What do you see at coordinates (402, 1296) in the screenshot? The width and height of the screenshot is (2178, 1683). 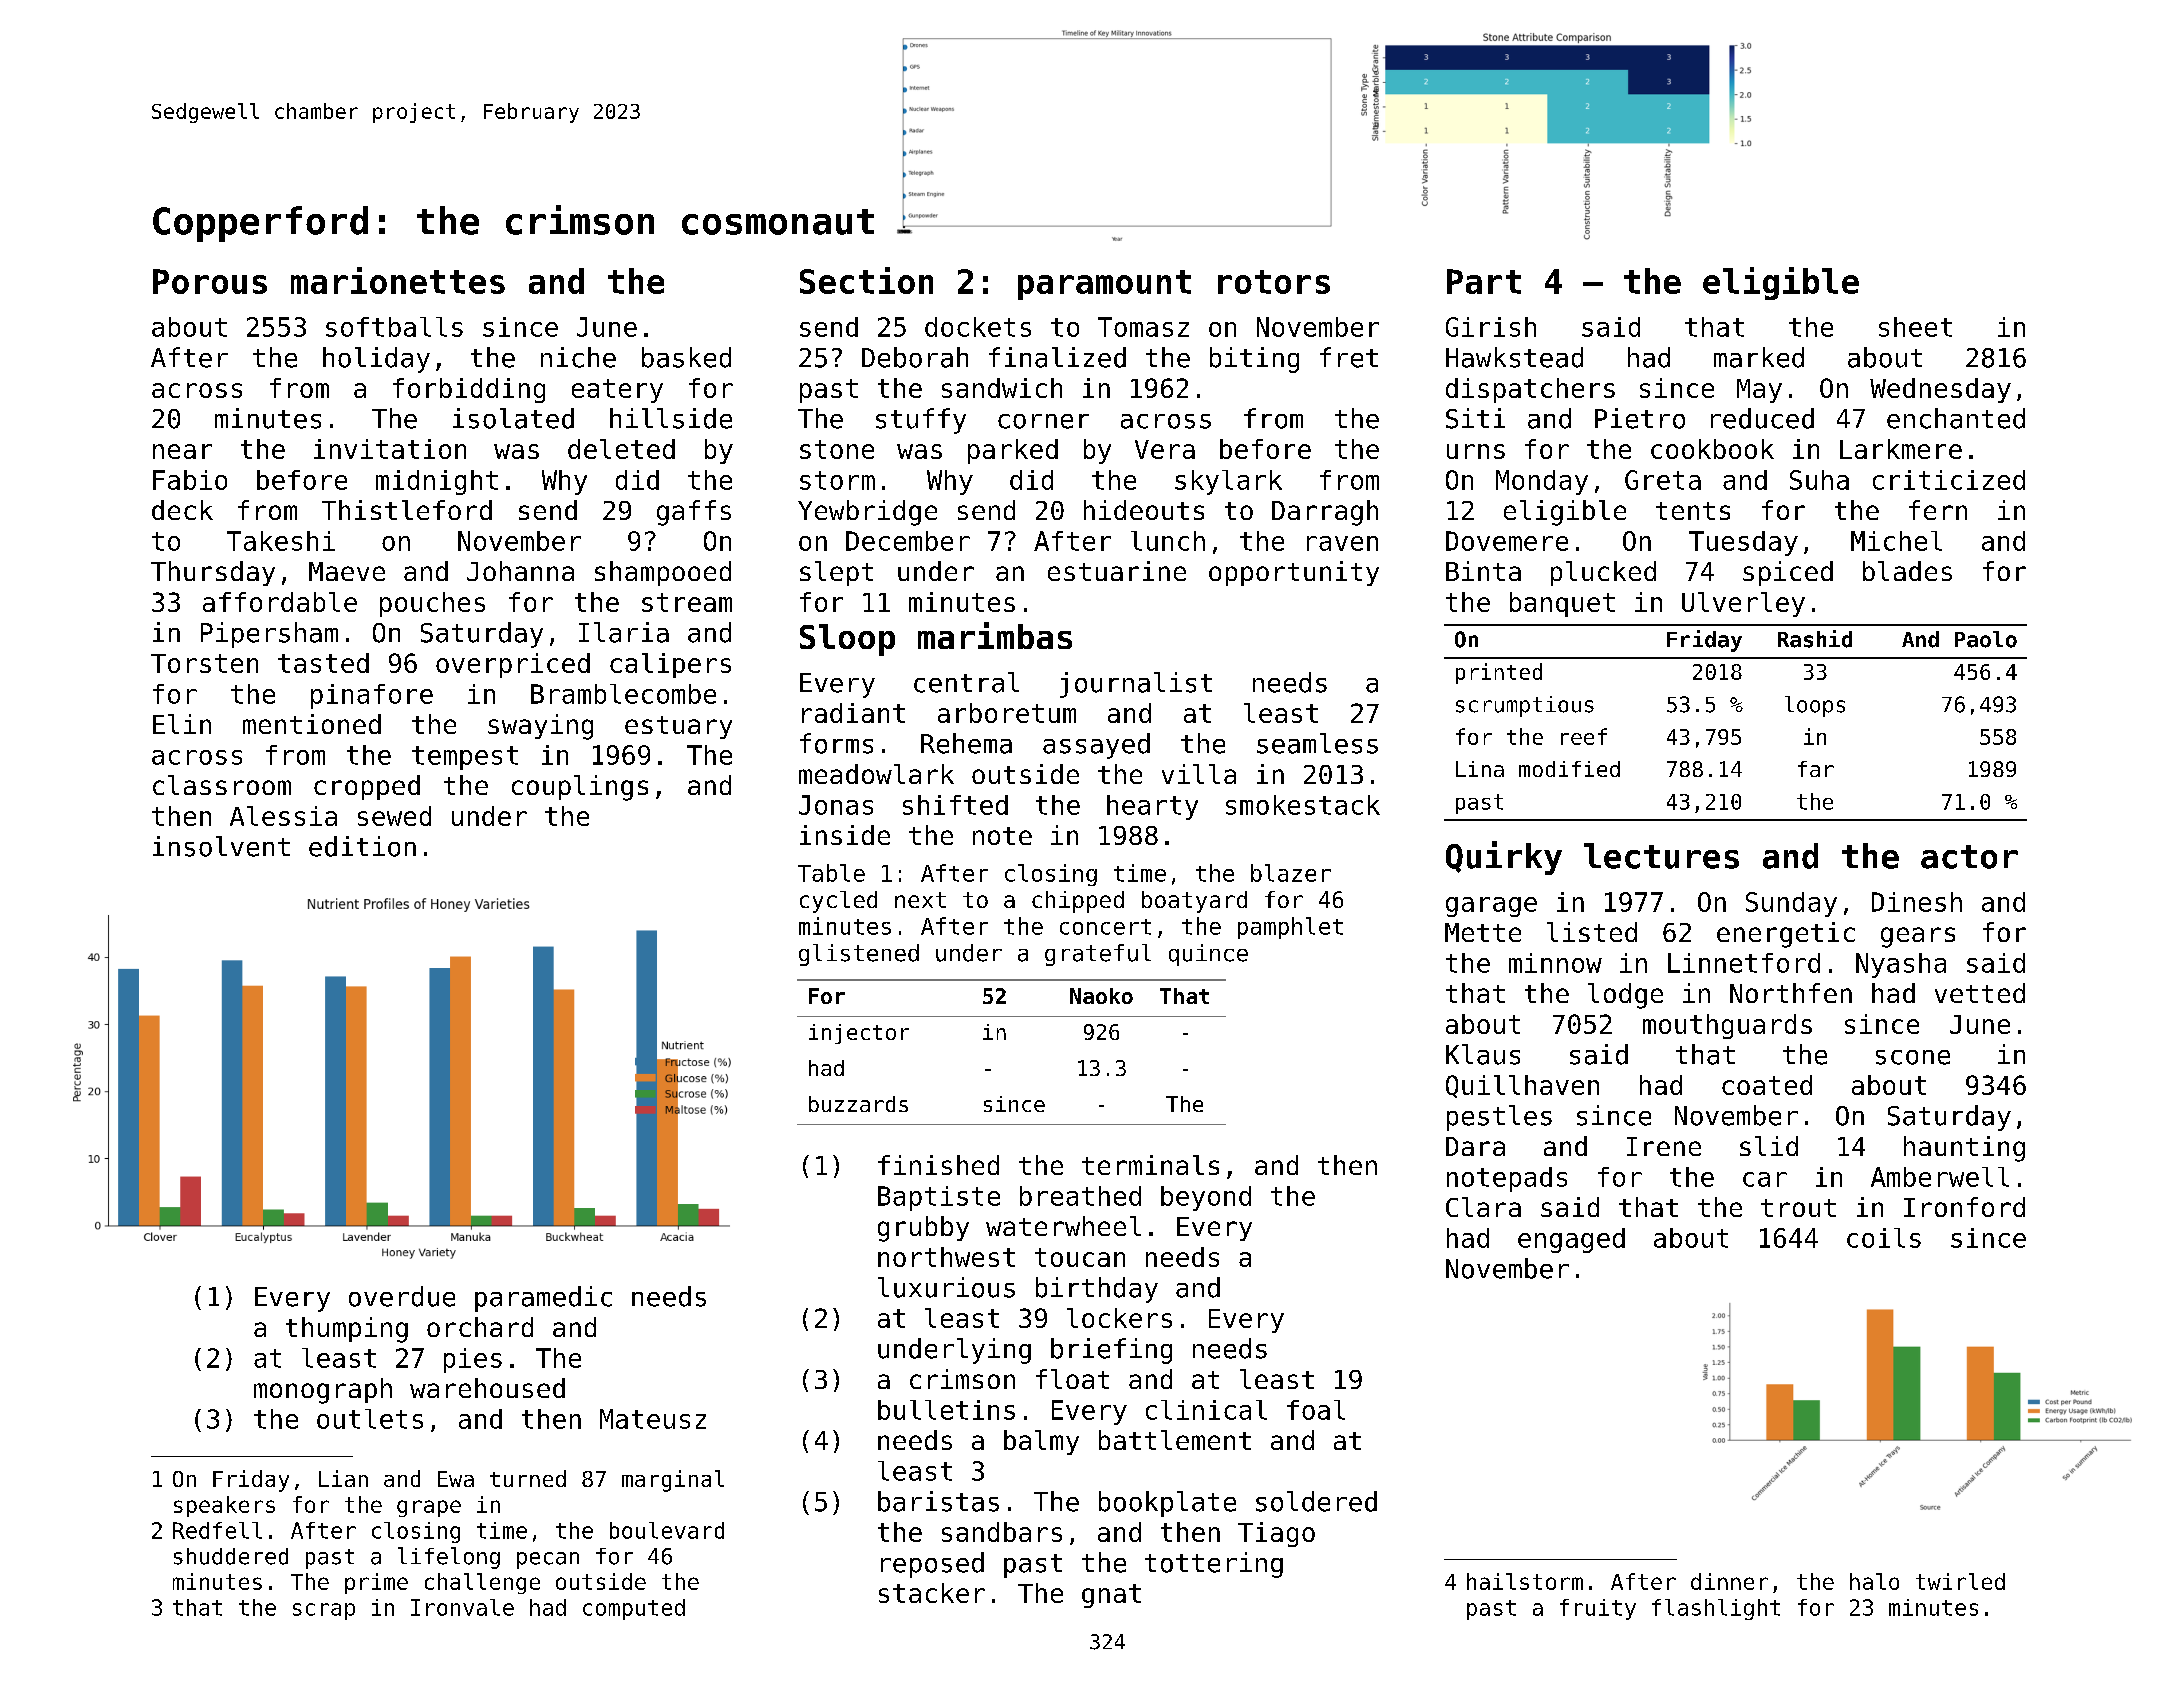 I see `overdue` at bounding box center [402, 1296].
